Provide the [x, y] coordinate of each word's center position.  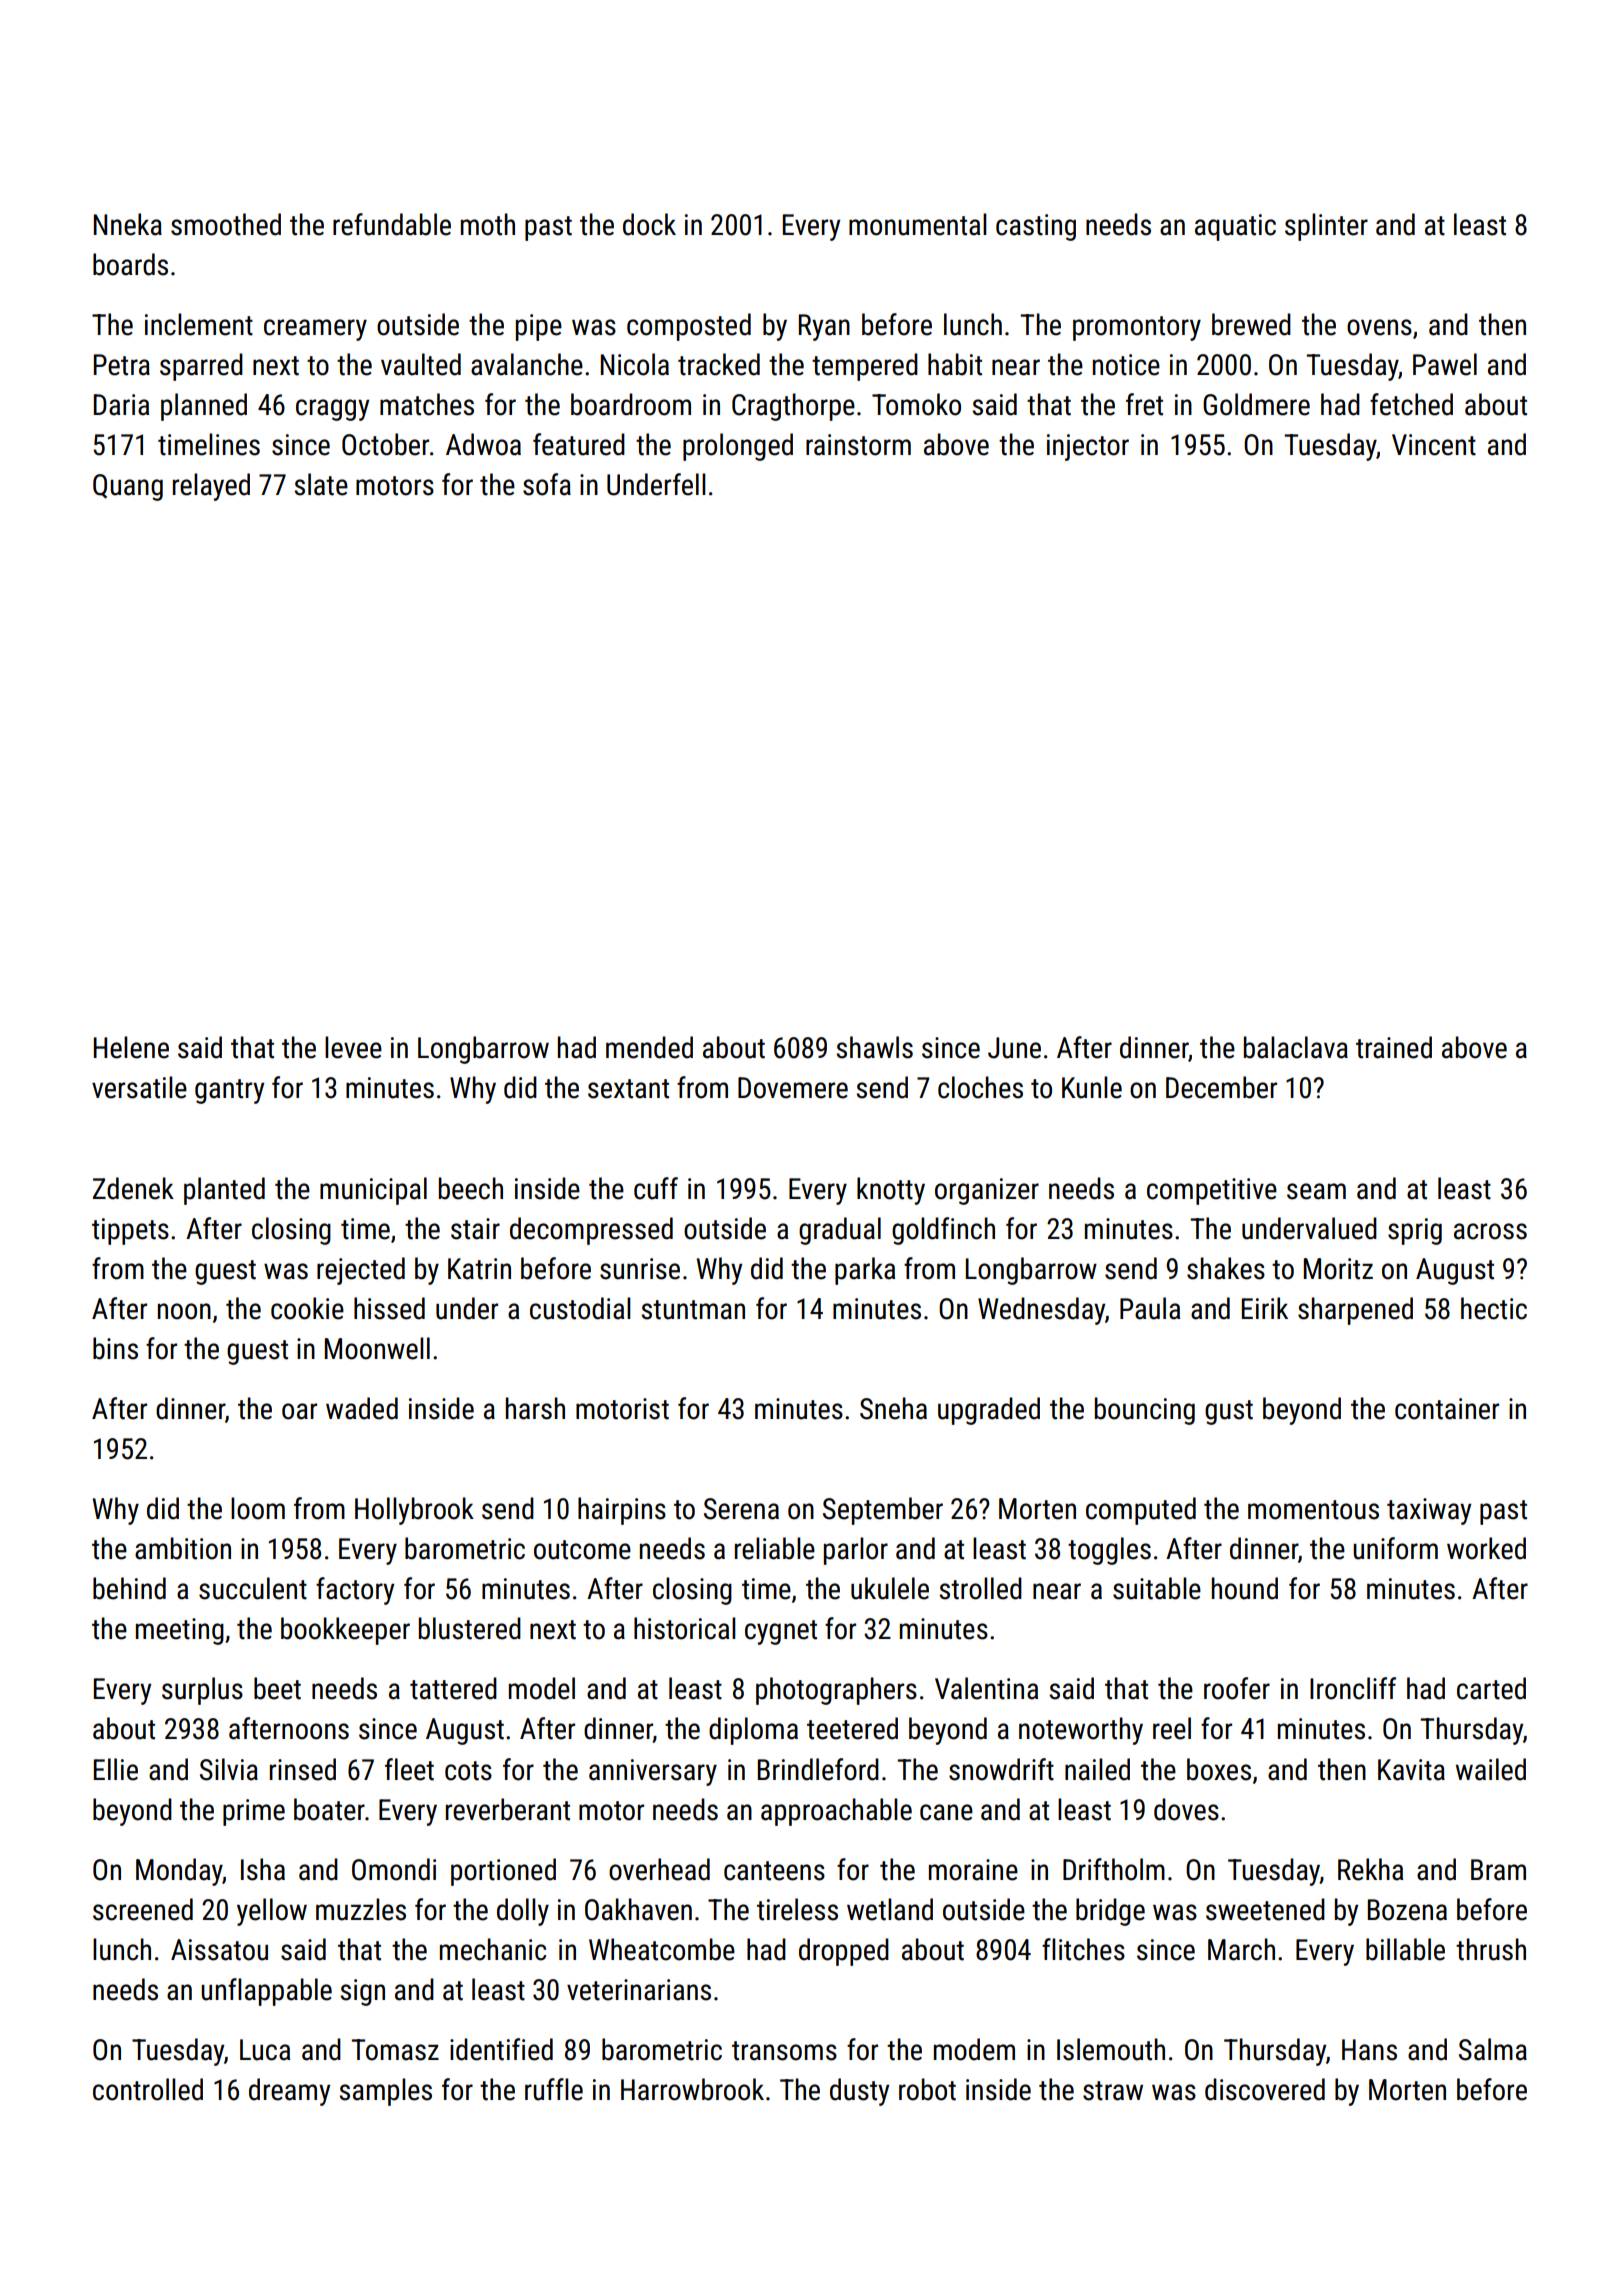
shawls [874, 1047]
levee [353, 1047]
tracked [719, 364]
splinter [1326, 227]
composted [689, 327]
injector [1088, 447]
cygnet [781, 1632]
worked [1486, 1548]
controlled [148, 2089]
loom [258, 1508]
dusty [859, 2092]
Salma [1493, 2049]
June [1014, 1048]
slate [321, 484]
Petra [122, 365]
